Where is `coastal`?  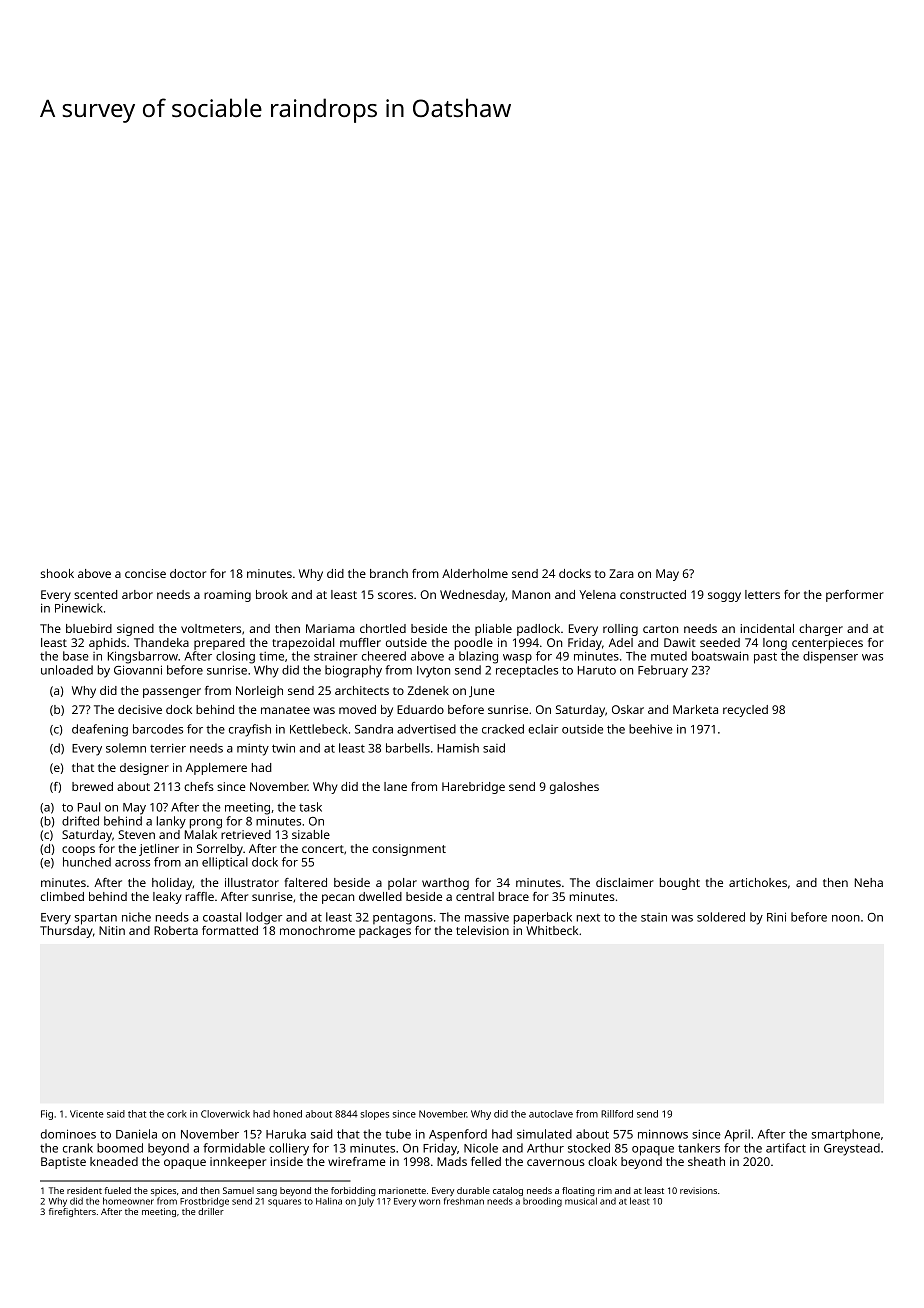
coastal is located at coordinates (222, 917).
